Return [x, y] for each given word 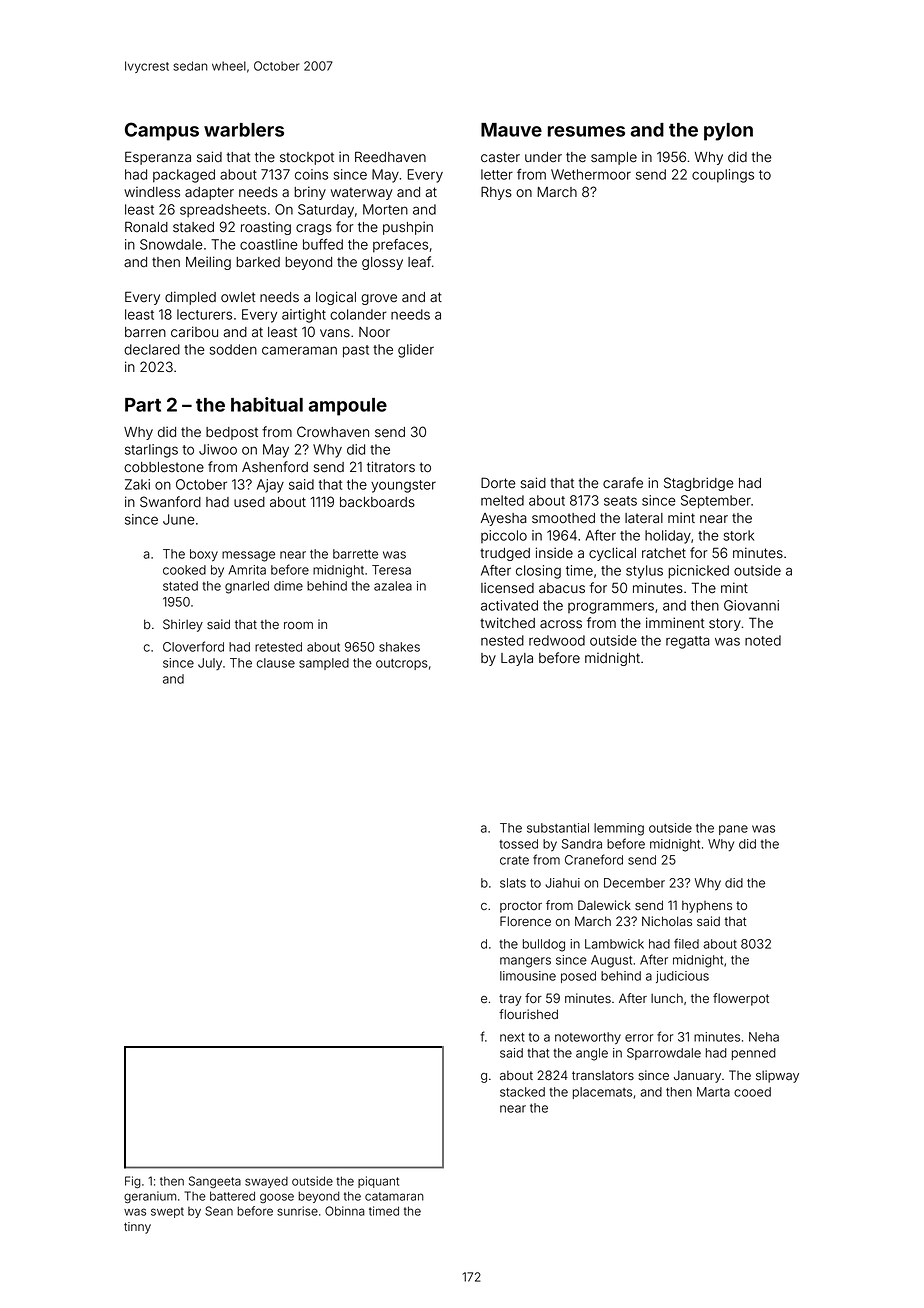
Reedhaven [390, 157]
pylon [728, 132]
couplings [723, 176]
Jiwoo [218, 449]
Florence [525, 921]
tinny [137, 1228]
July [210, 664]
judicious [682, 977]
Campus [162, 131]
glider [416, 351]
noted [763, 640]
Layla [517, 659]
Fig [133, 1182]
